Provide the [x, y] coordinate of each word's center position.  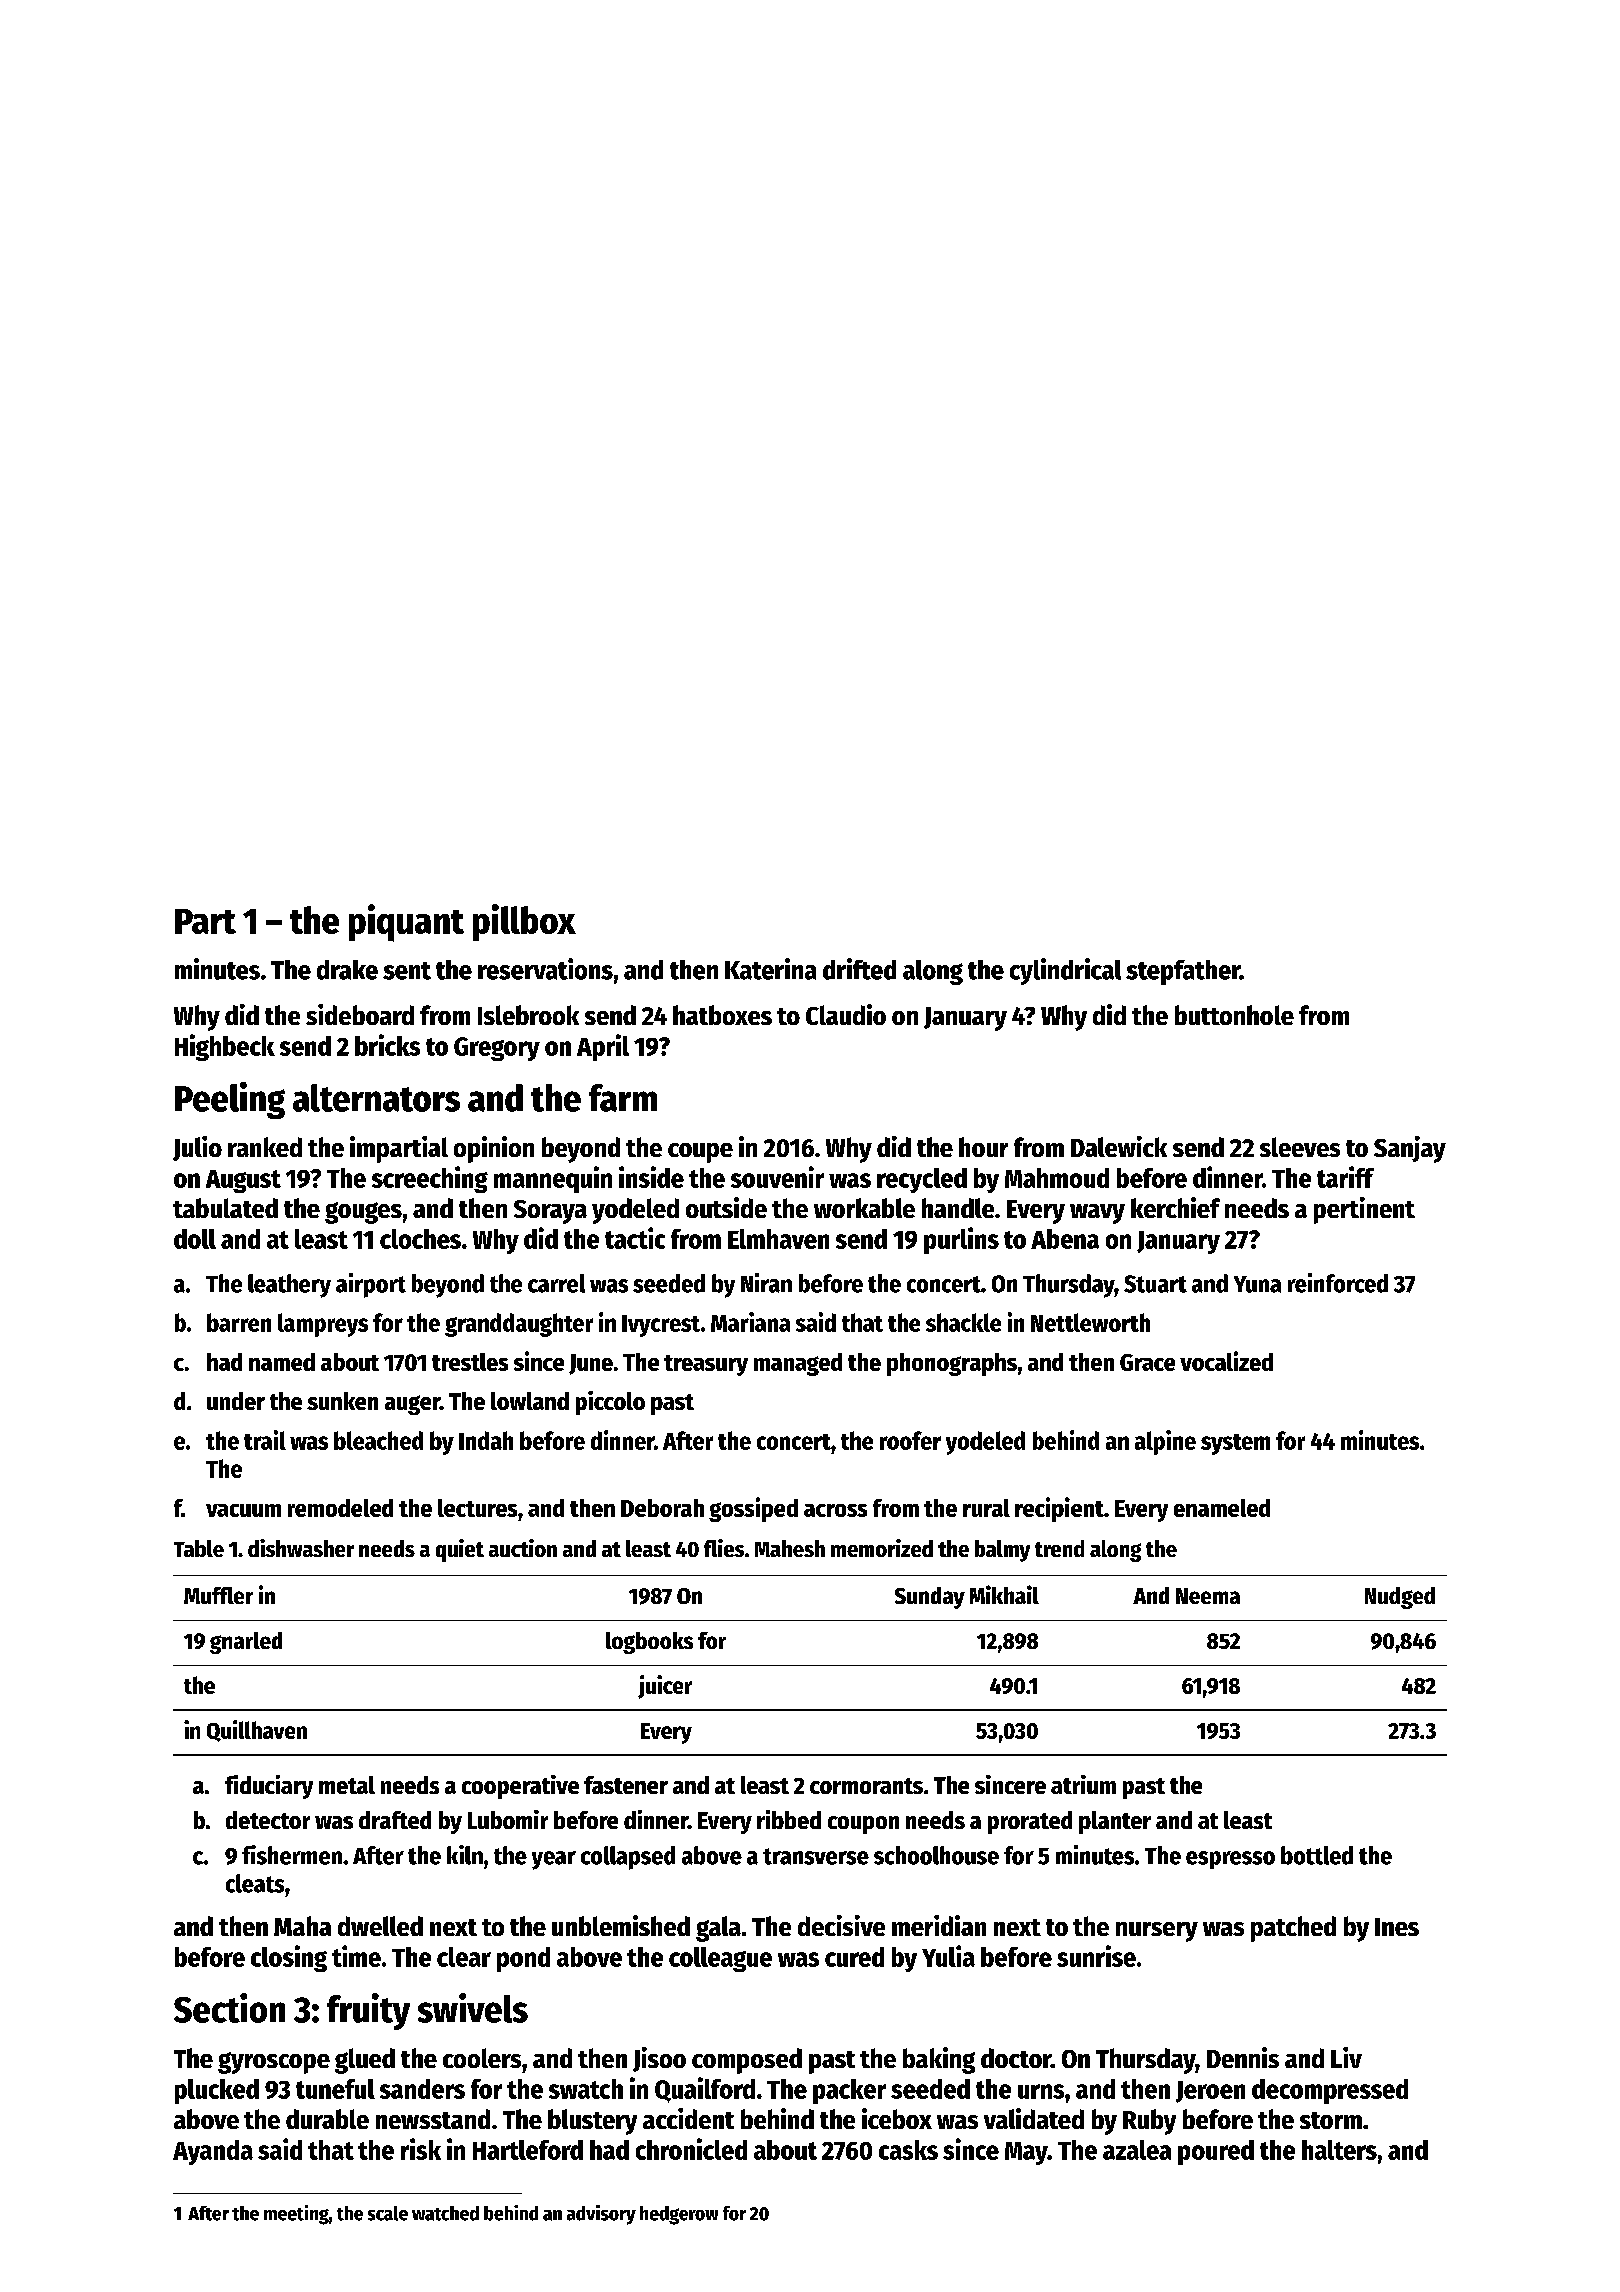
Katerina [770, 969]
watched [445, 2213]
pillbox [524, 922]
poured [1216, 2152]
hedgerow [679, 2215]
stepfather [1183, 972]
